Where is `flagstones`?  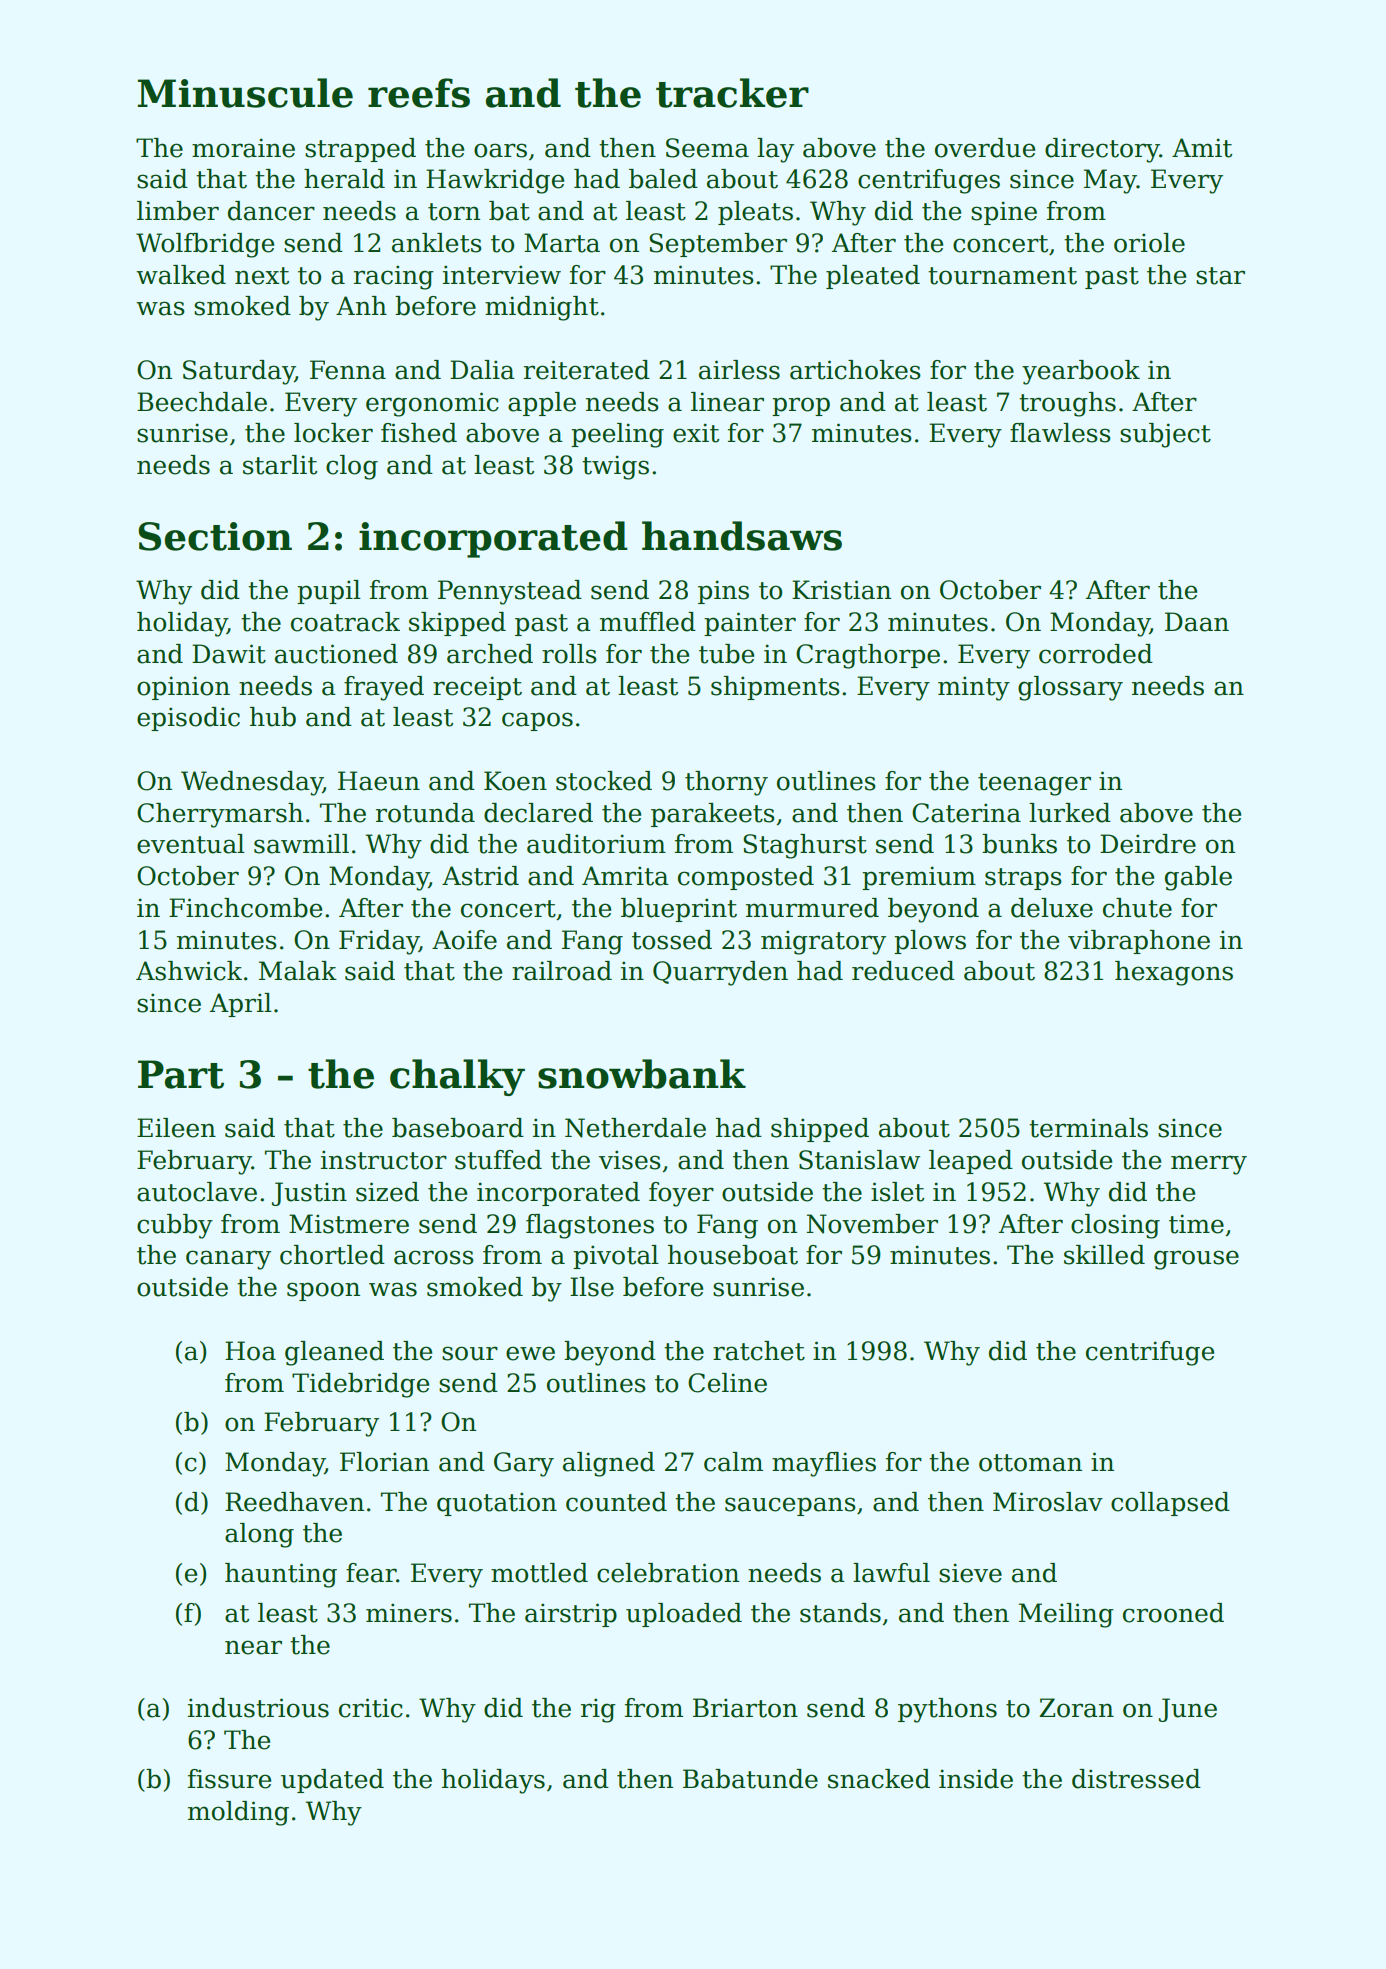 flagstones is located at coordinates (590, 1226).
